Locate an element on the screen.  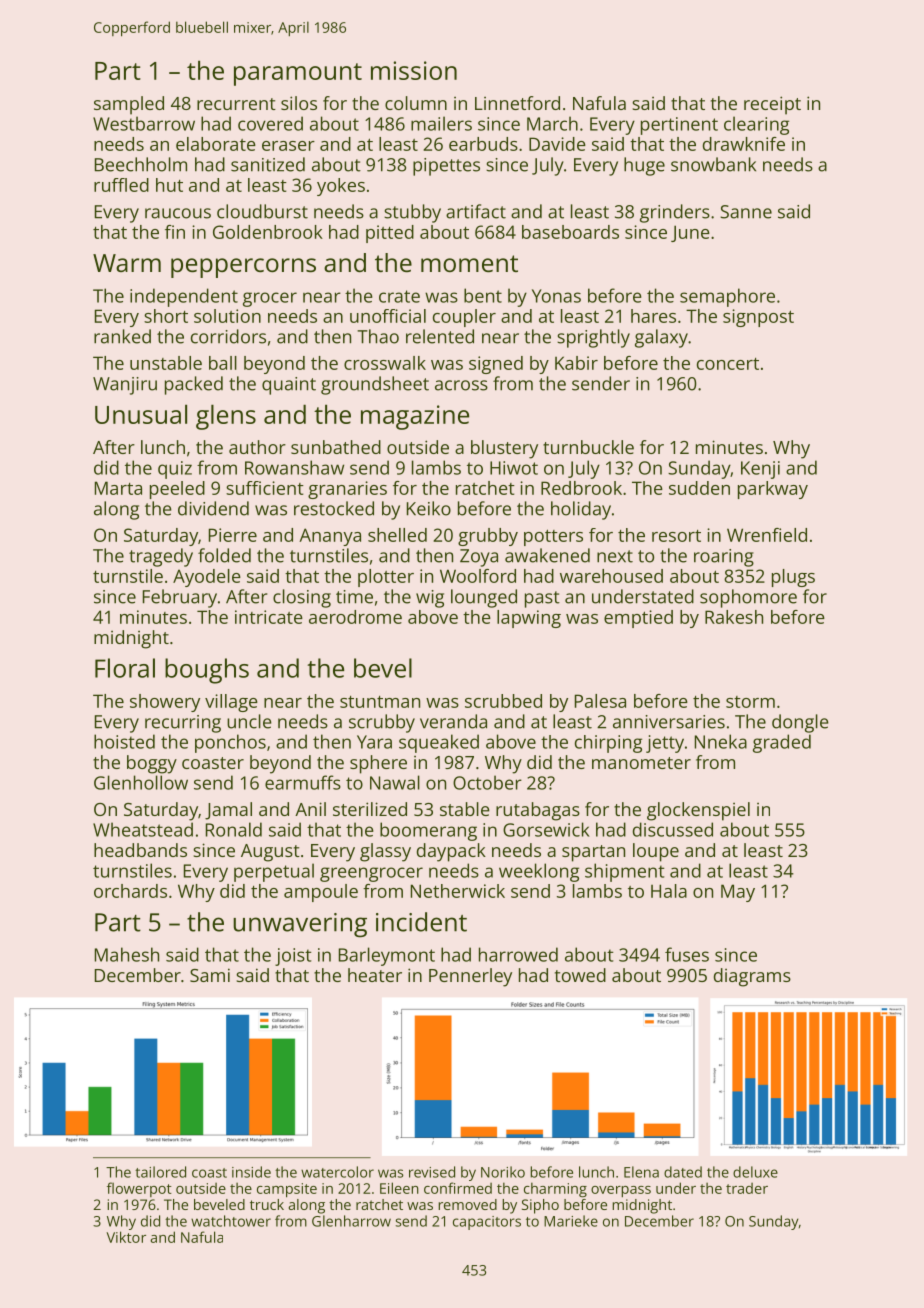
parkway is located at coordinates (773, 490).
